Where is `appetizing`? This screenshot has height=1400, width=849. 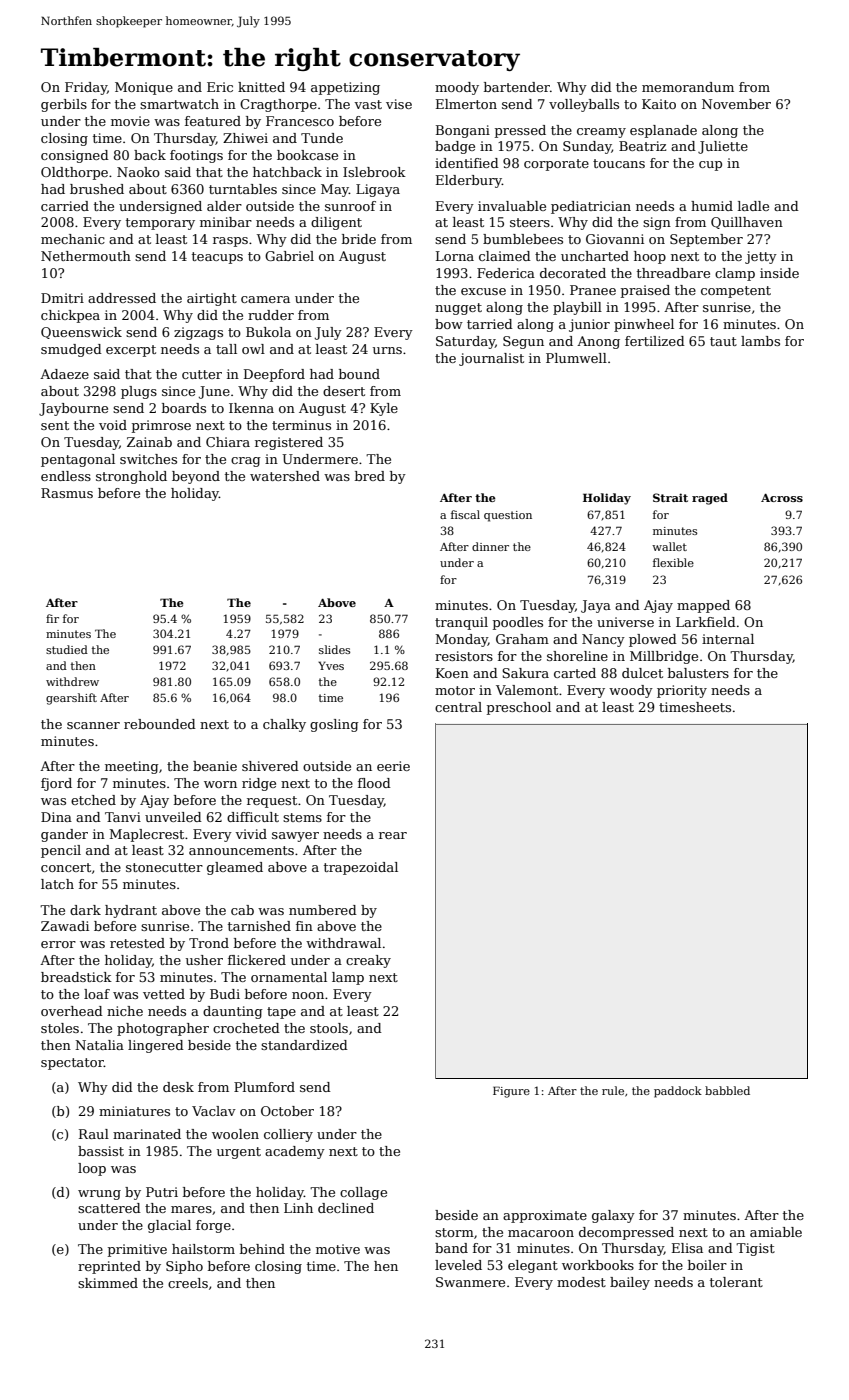
appetizing is located at coordinates (345, 88).
